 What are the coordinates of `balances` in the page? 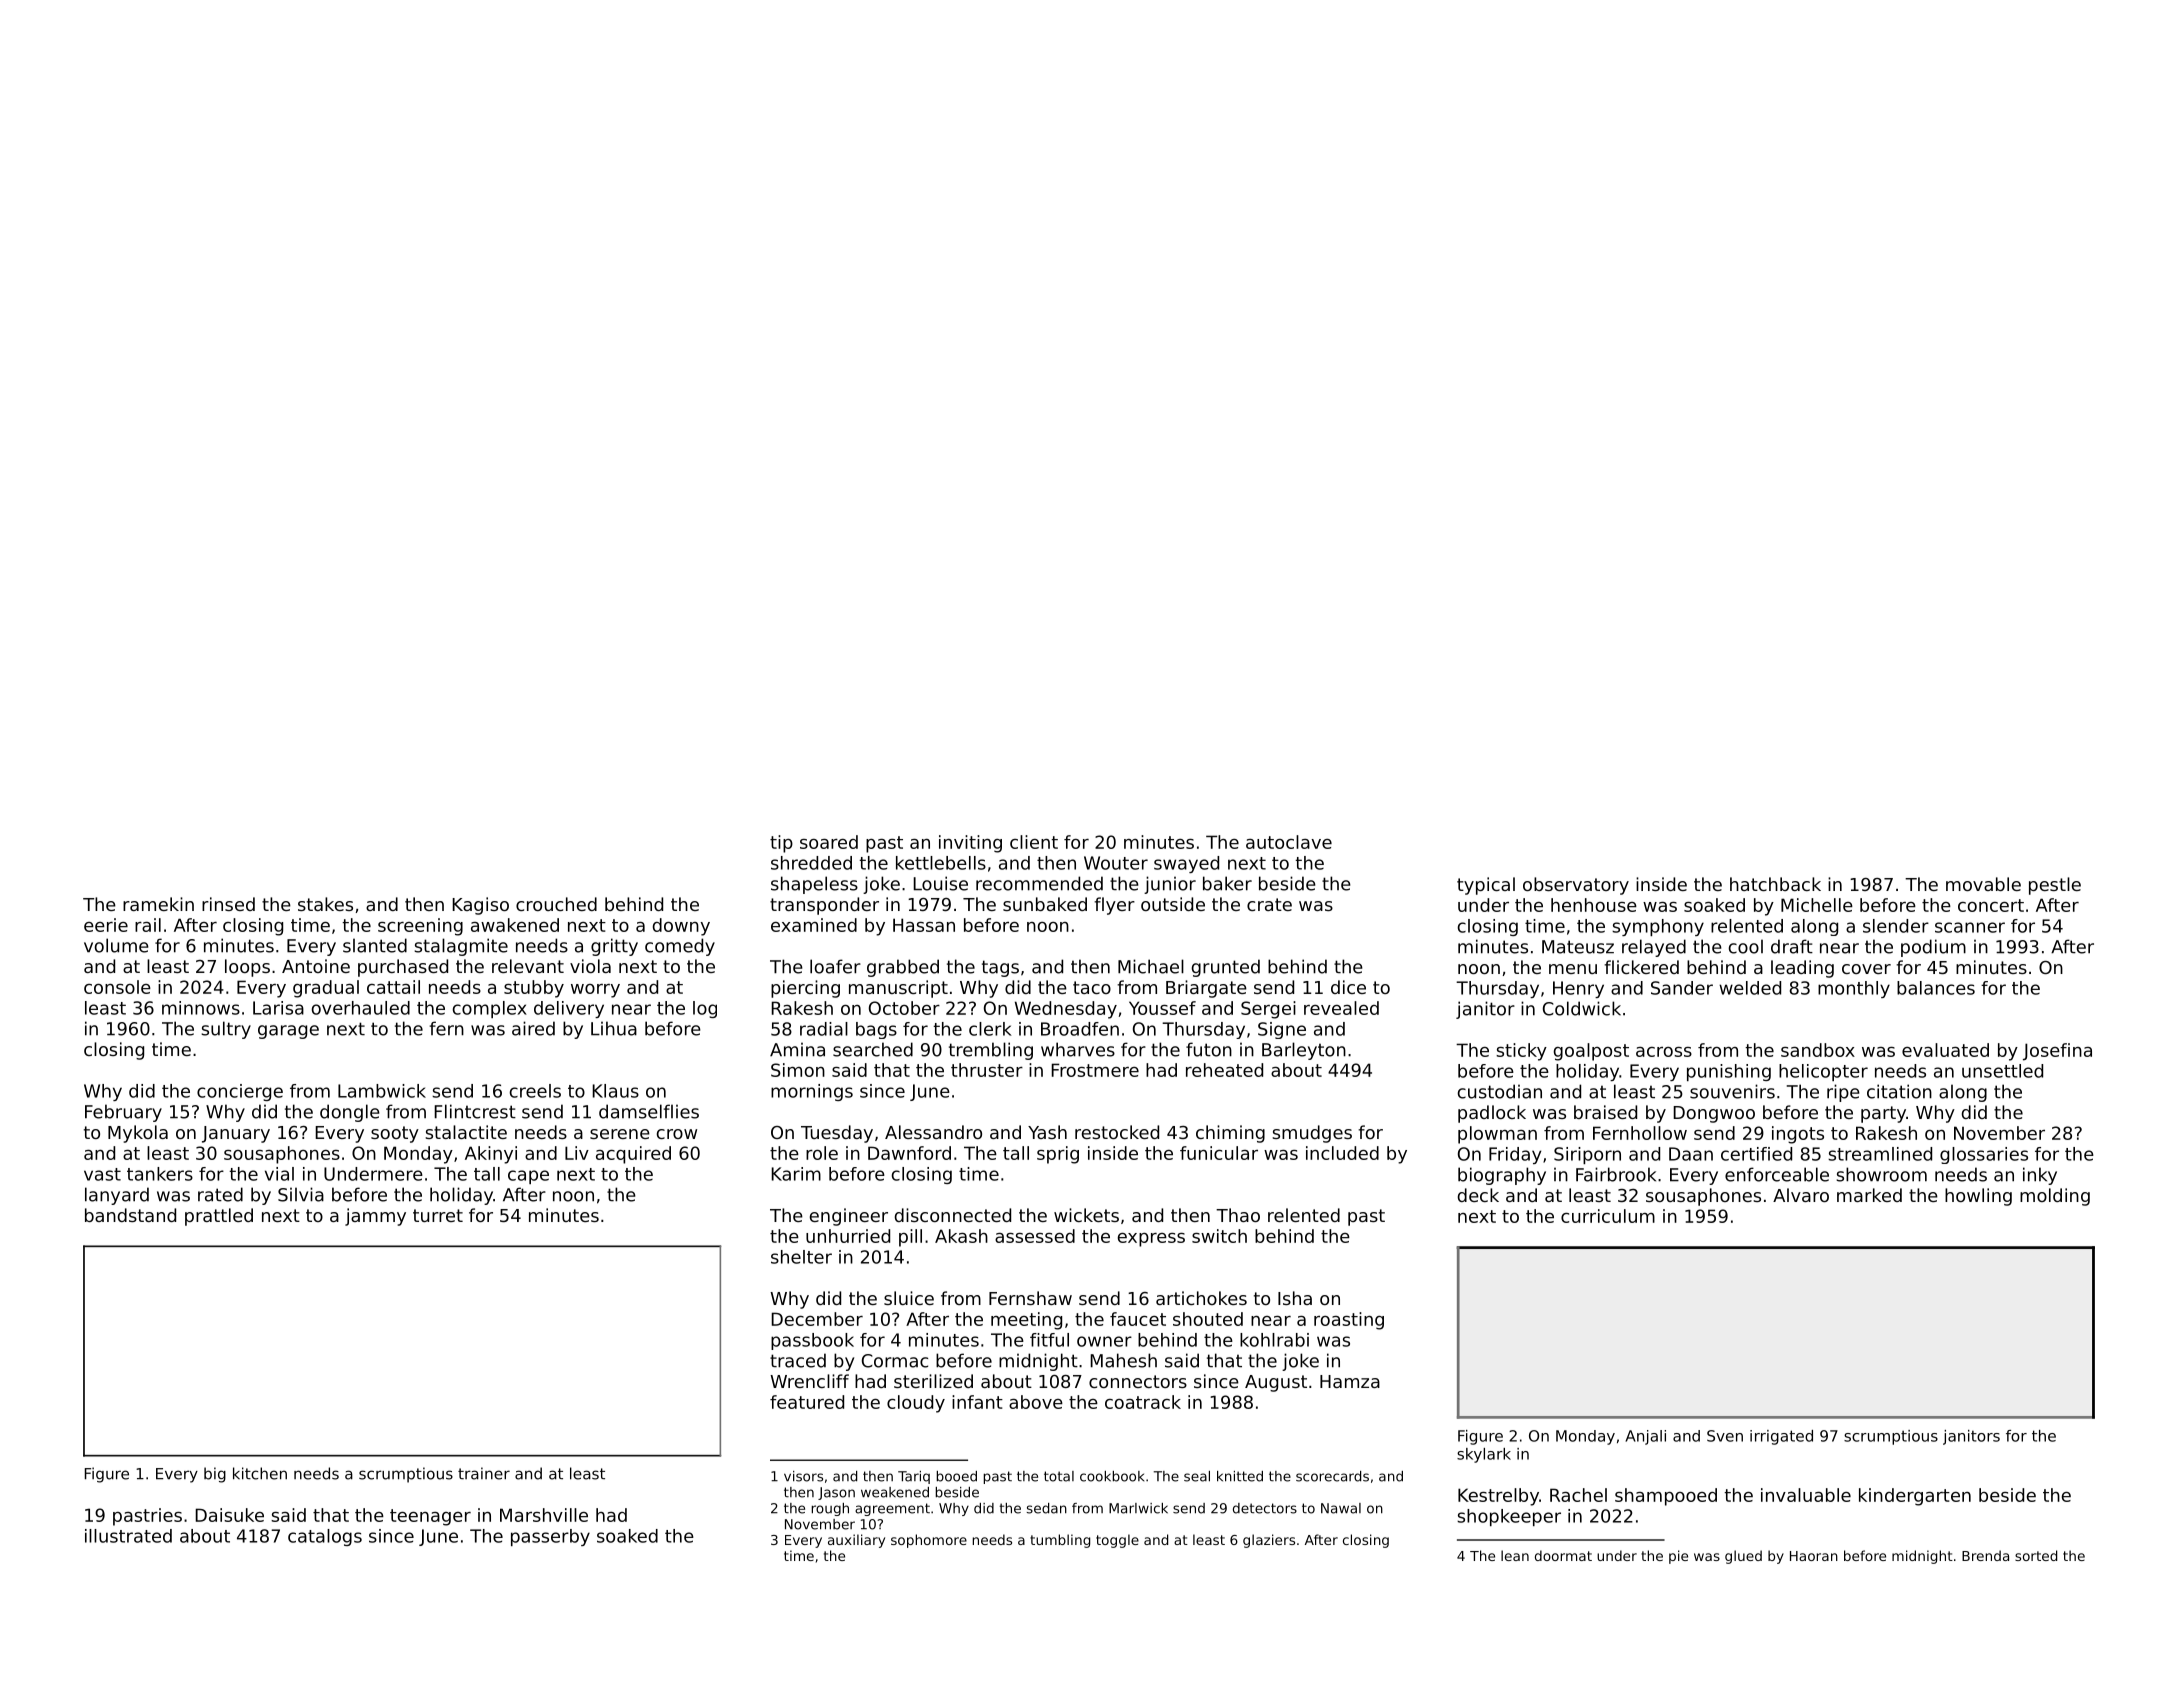 It's located at (1936, 988).
